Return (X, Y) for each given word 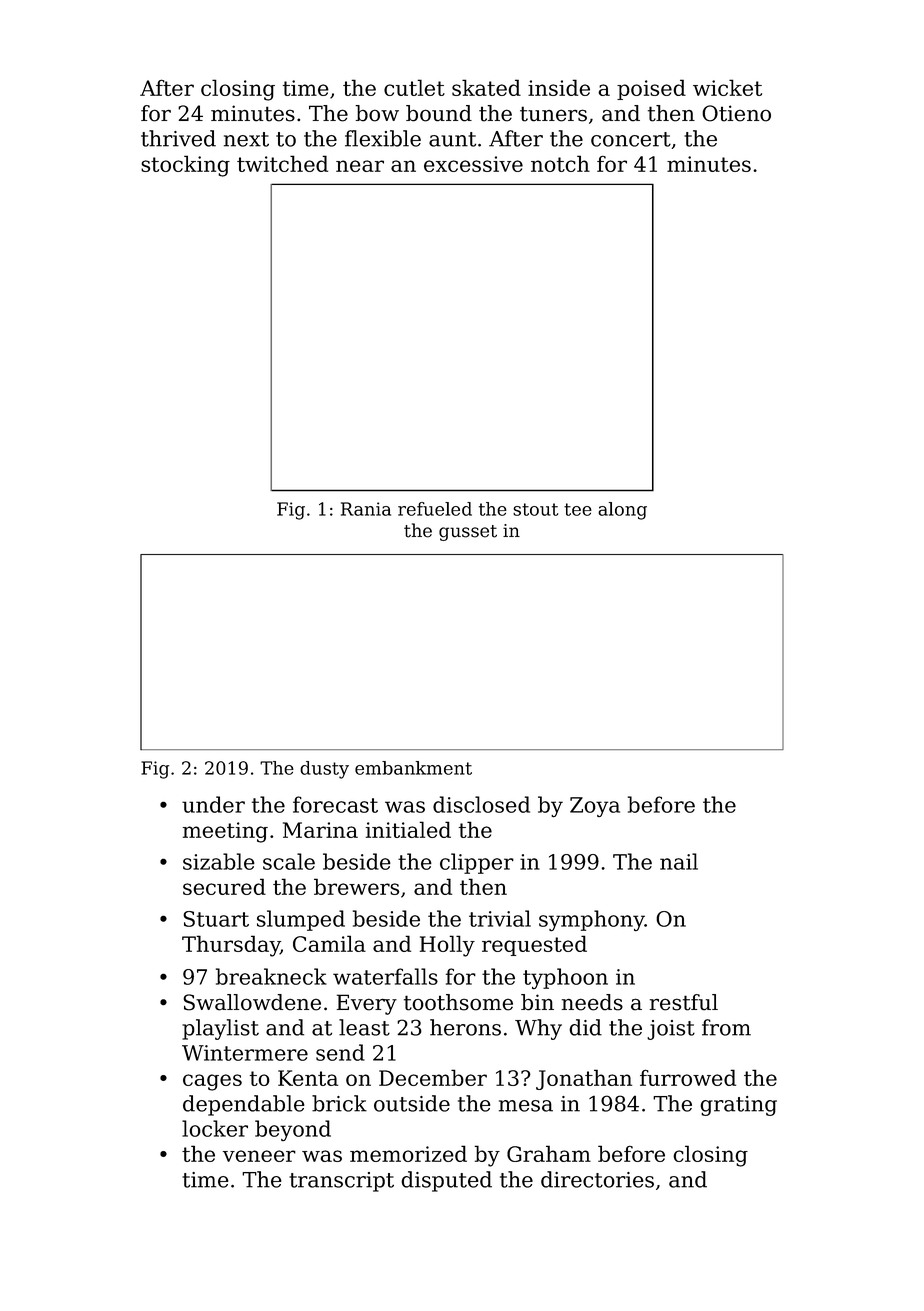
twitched (282, 163)
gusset (468, 533)
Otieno (736, 113)
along (622, 511)
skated (486, 87)
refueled (435, 509)
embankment (413, 768)
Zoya (595, 807)
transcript (341, 1182)
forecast (335, 804)
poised (651, 89)
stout (535, 509)
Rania (366, 509)
